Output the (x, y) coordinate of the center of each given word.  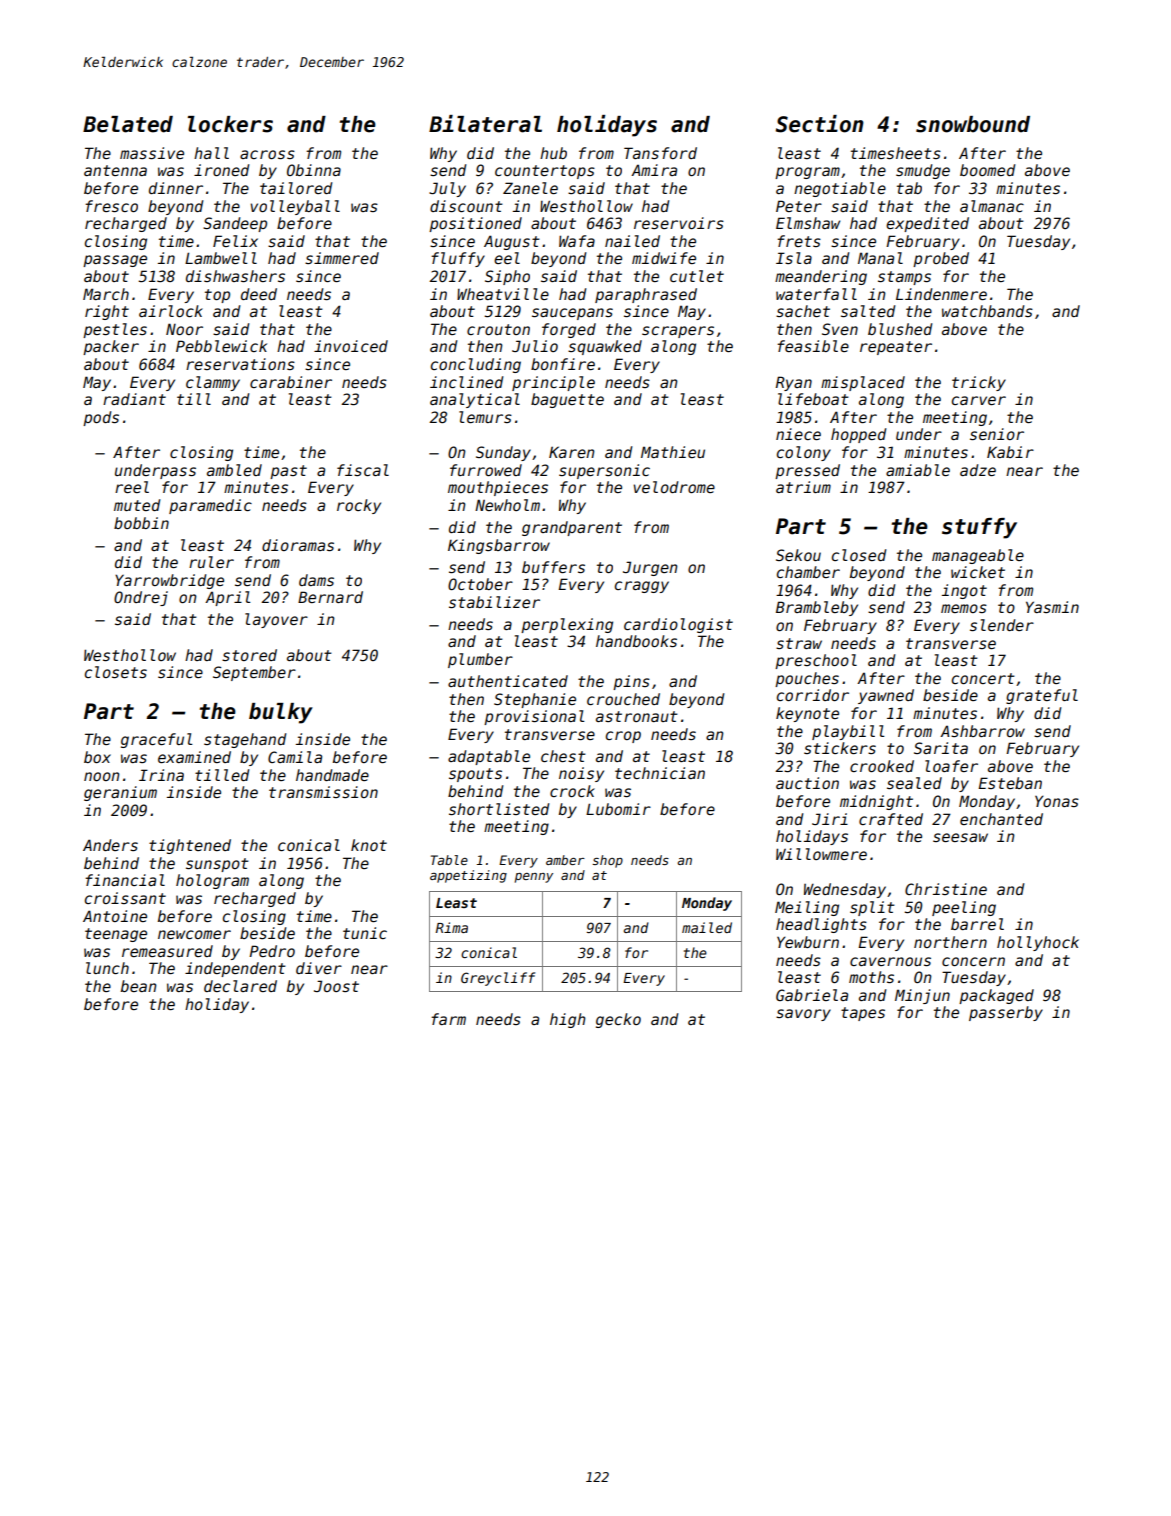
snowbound (973, 124)
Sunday (503, 453)
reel (132, 487)
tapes (863, 1014)
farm (448, 1019)
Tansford (660, 153)
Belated (128, 124)
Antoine (115, 916)
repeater (896, 348)
